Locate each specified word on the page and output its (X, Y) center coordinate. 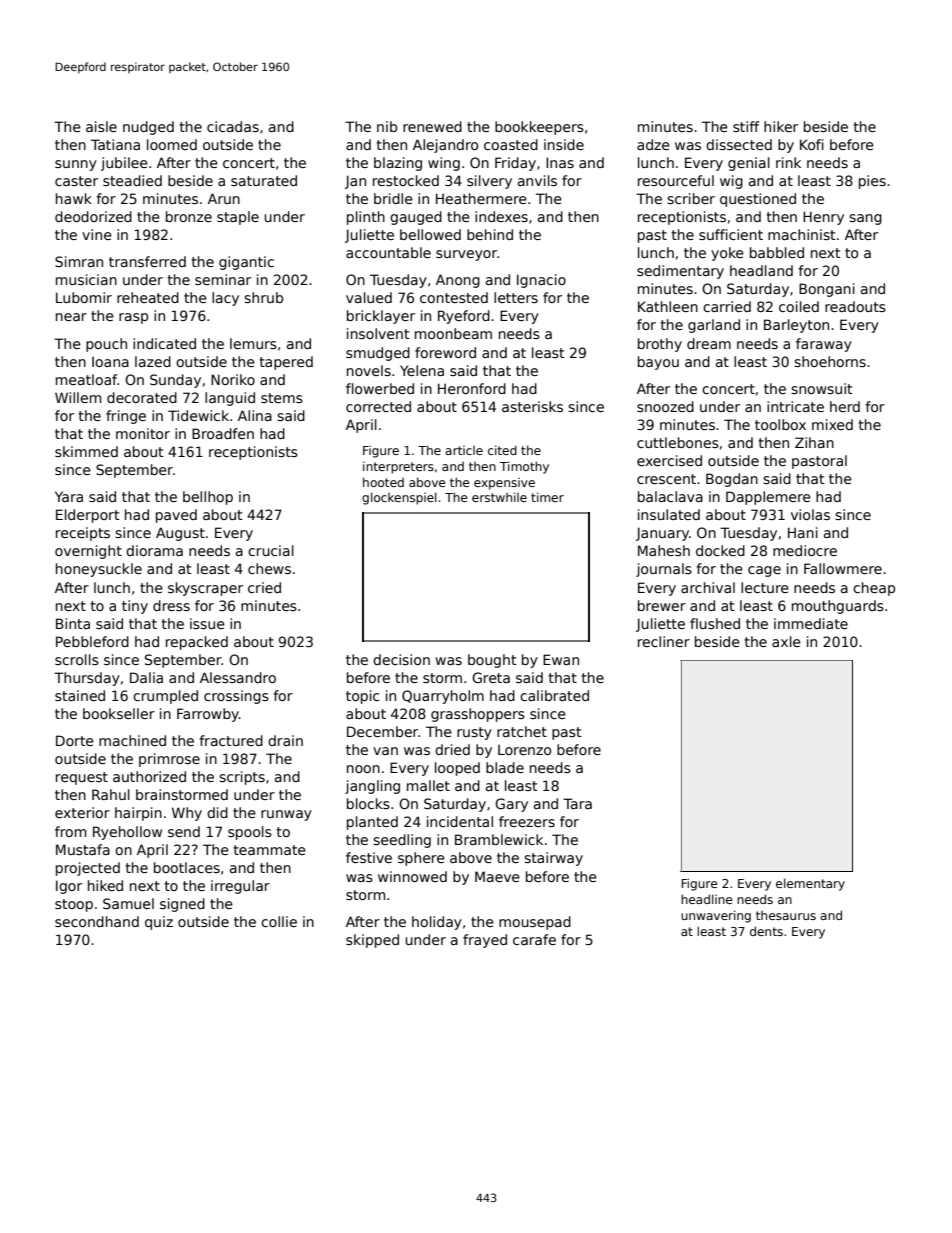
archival (708, 587)
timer (547, 497)
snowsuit (822, 388)
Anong (458, 281)
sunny (76, 165)
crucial (271, 550)
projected (88, 869)
